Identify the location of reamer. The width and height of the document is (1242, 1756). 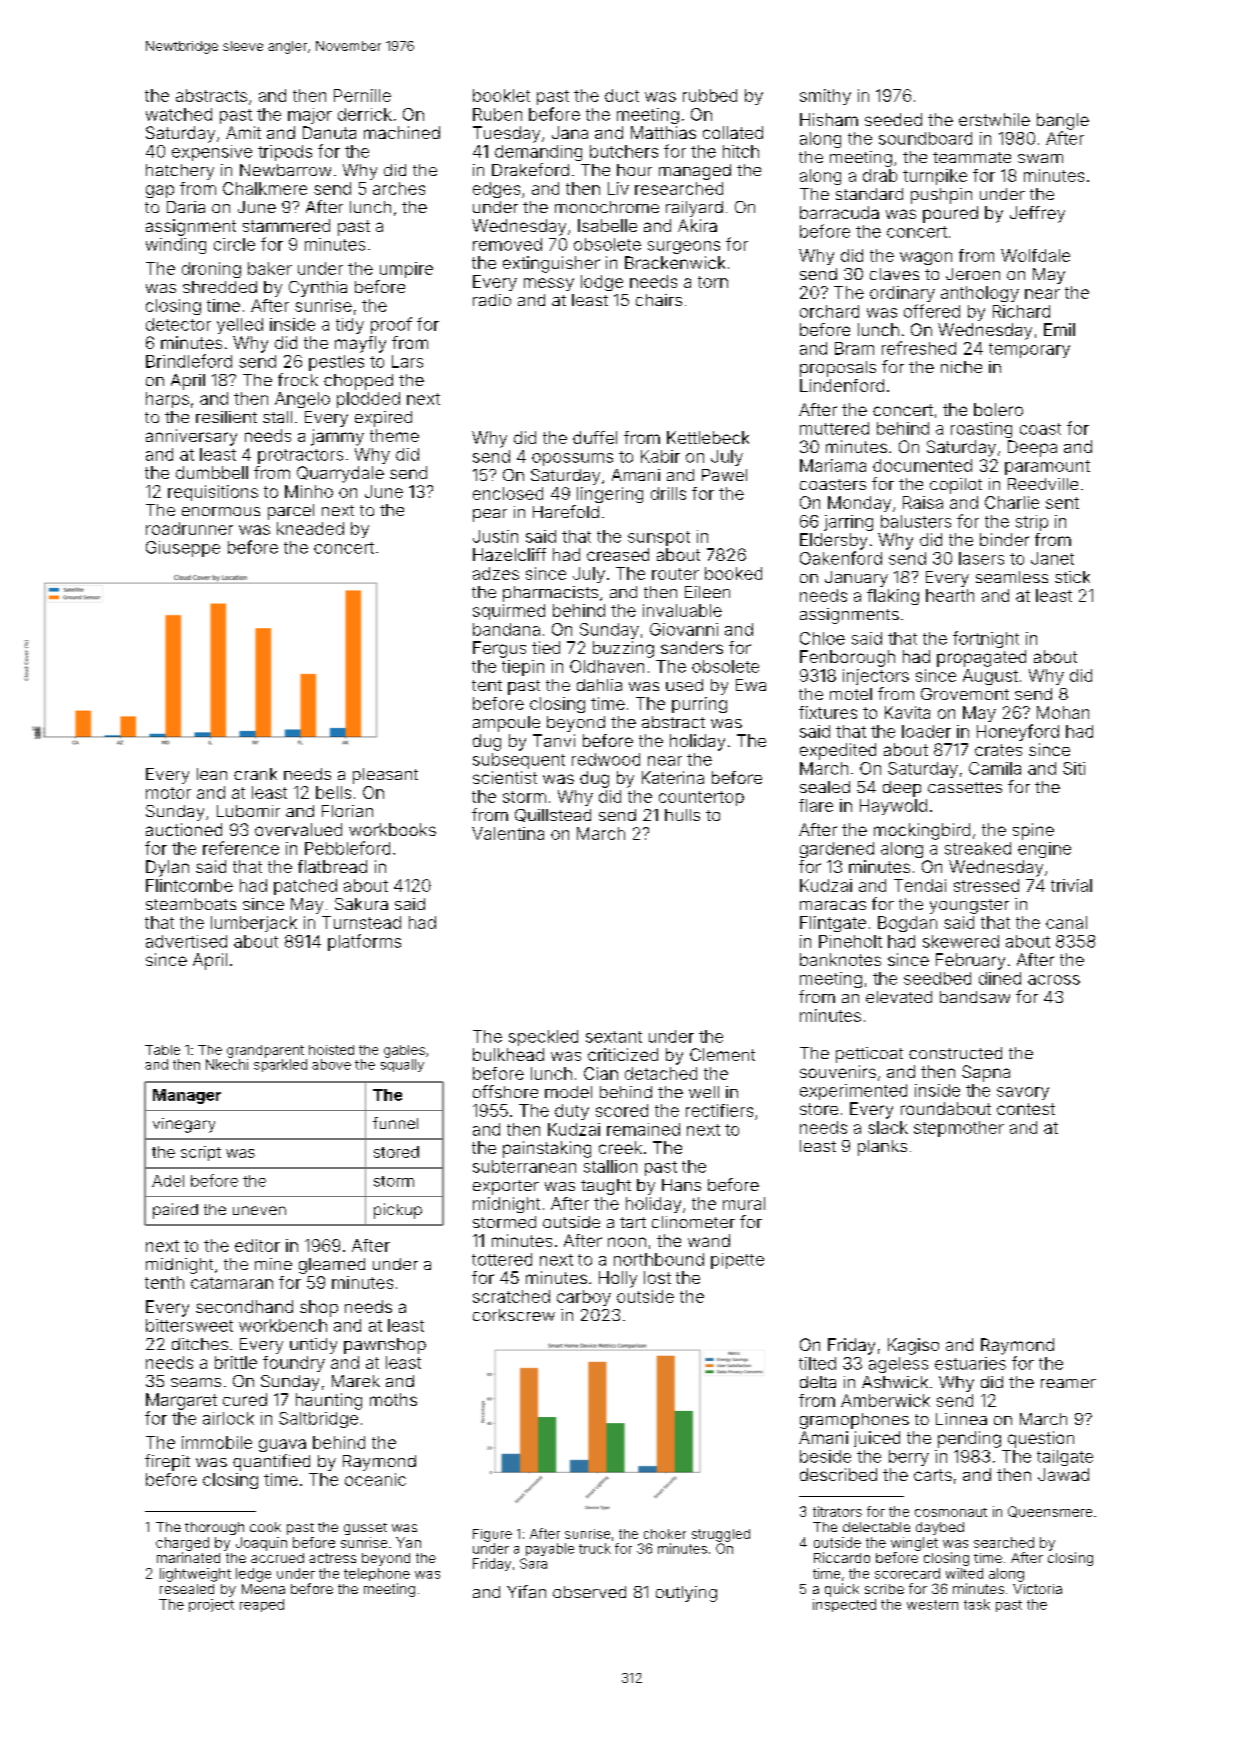
(1068, 1383).
